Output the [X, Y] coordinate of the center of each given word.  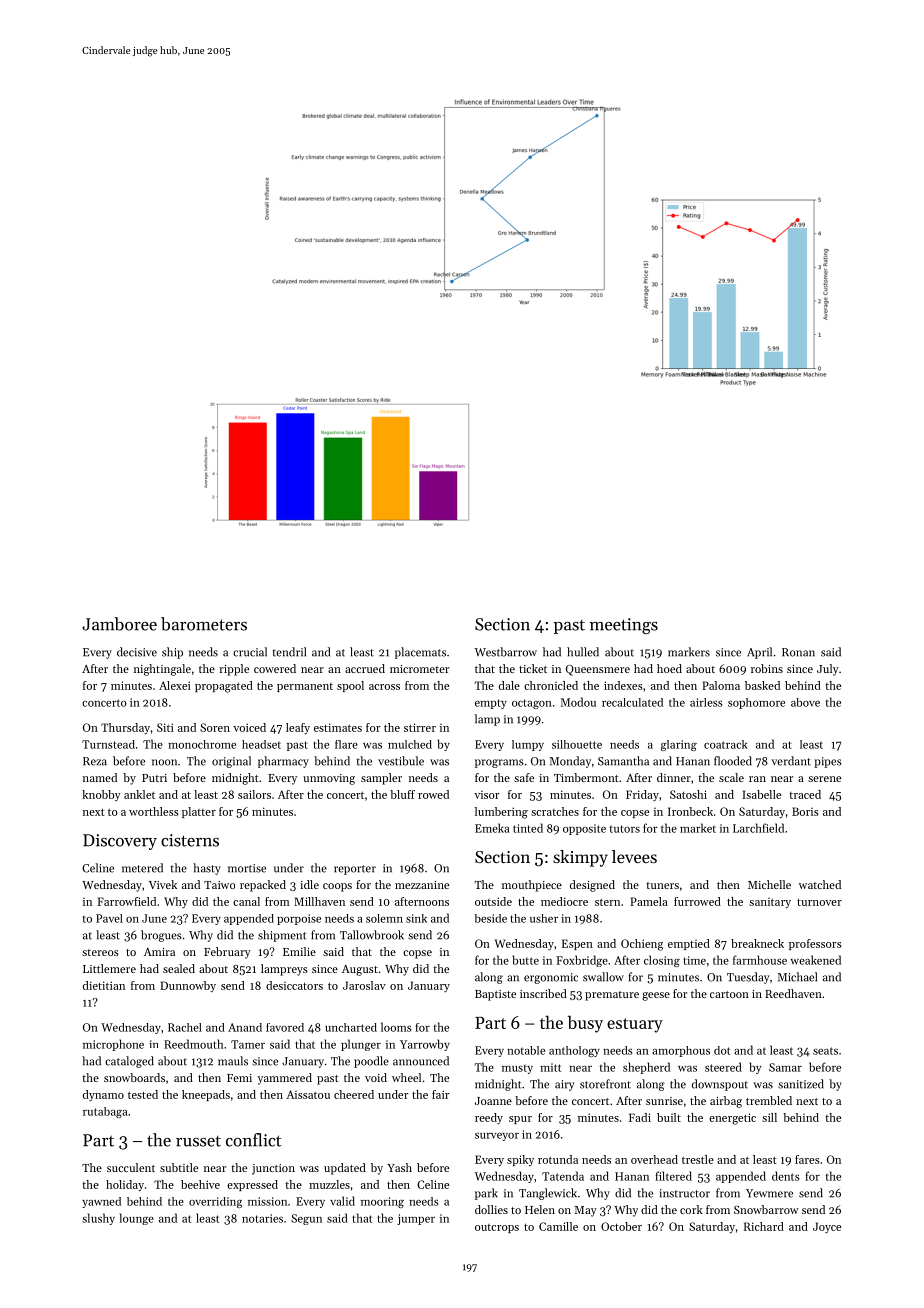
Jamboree [119, 624]
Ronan [798, 652]
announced [421, 1061]
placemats [420, 653]
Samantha [623, 761]
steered [723, 1067]
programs [499, 763]
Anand [245, 1027]
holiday [125, 1186]
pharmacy [283, 762]
